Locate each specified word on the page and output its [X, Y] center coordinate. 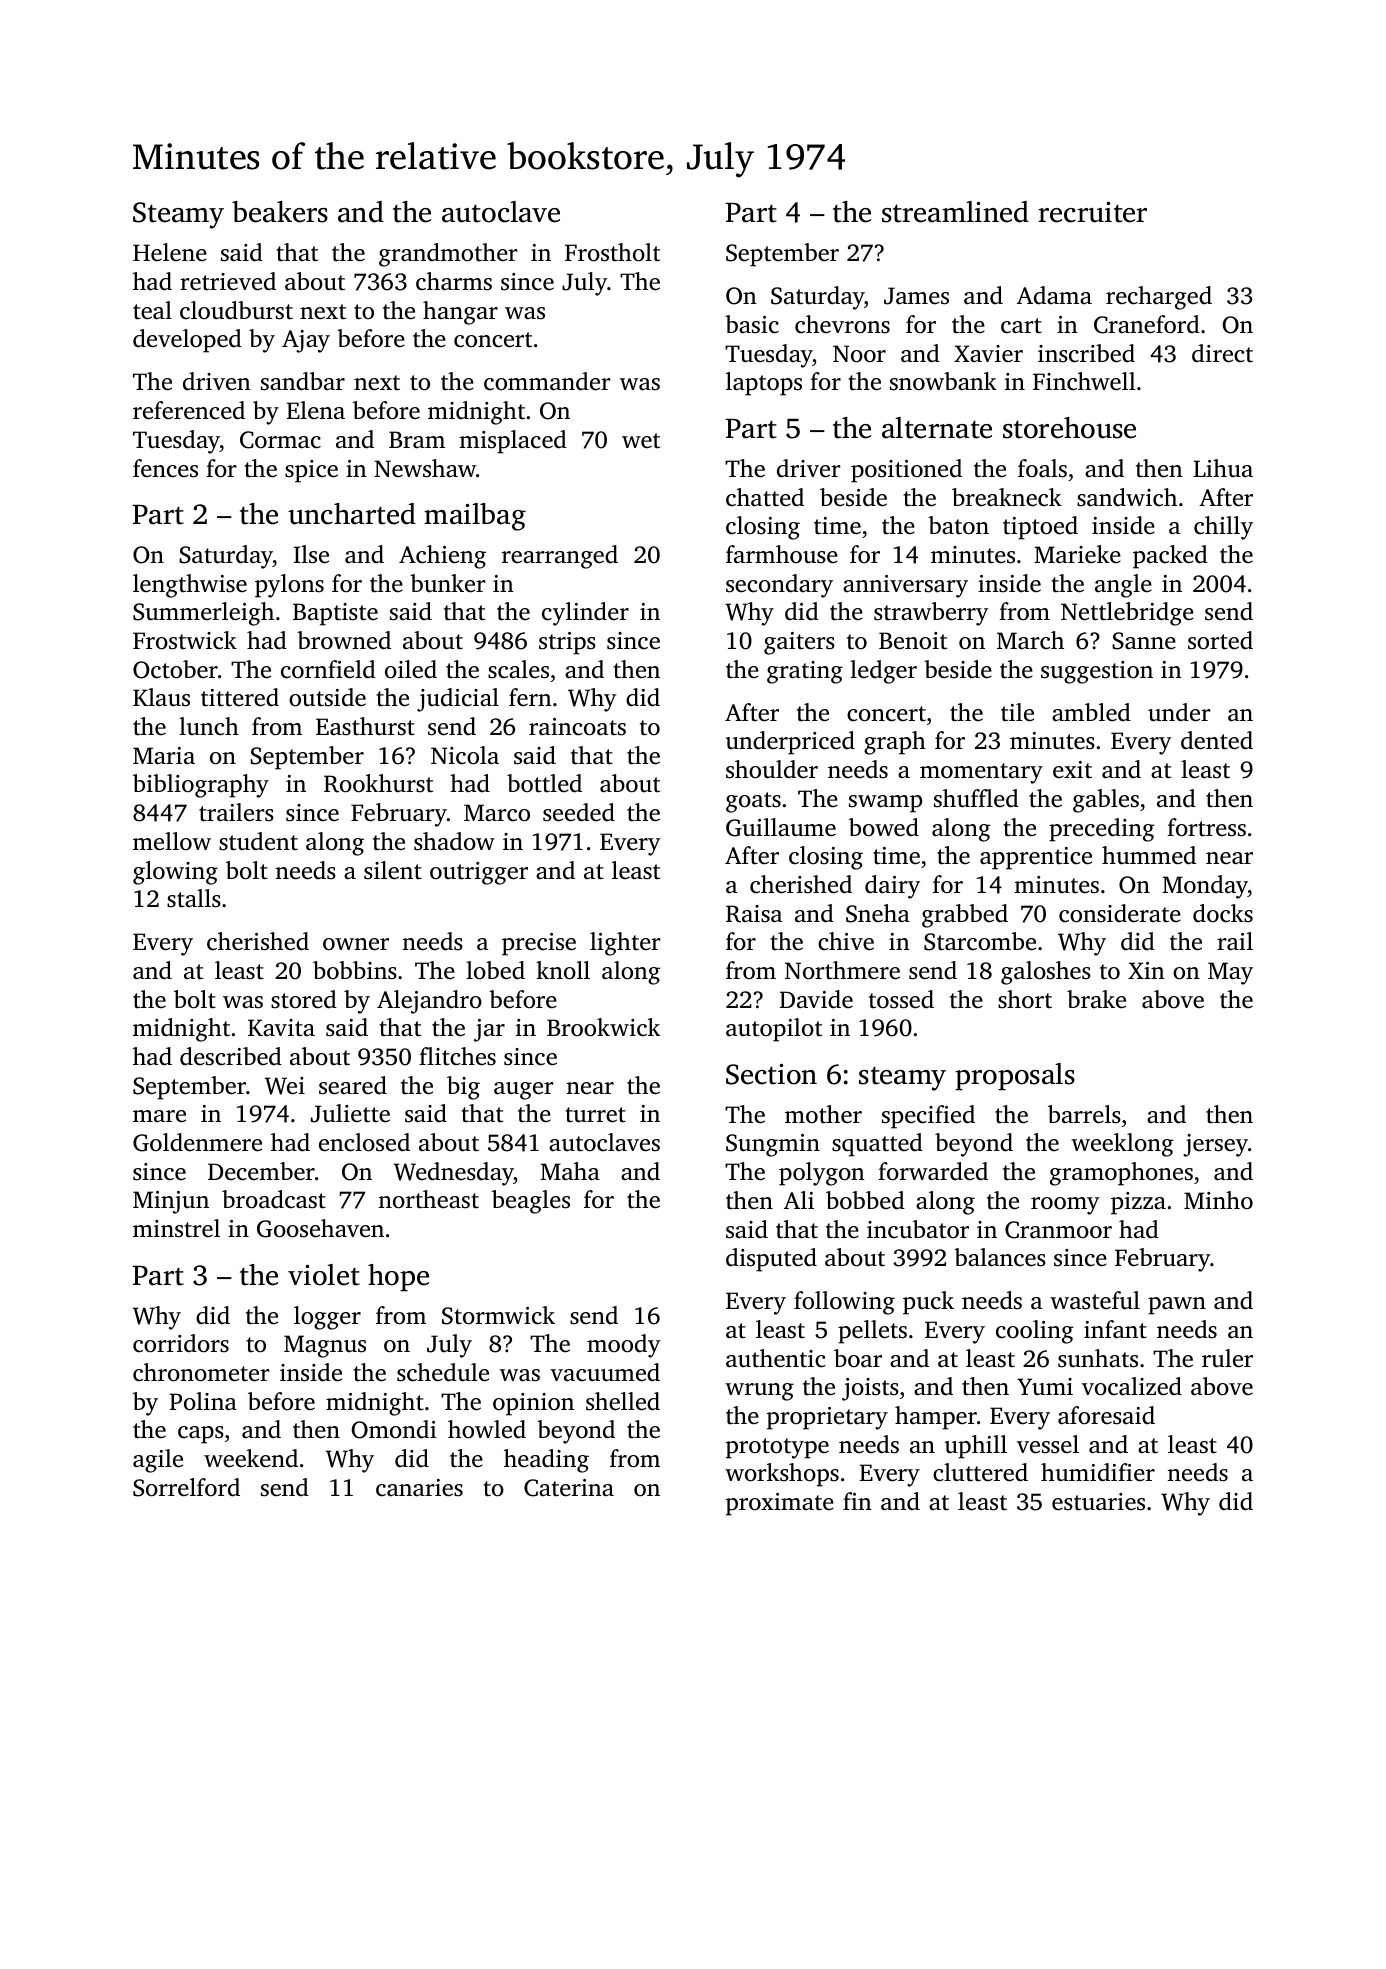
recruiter [1092, 212]
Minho [1218, 1200]
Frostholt [612, 252]
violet [324, 1275]
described [231, 1056]
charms [454, 281]
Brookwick [603, 1027]
